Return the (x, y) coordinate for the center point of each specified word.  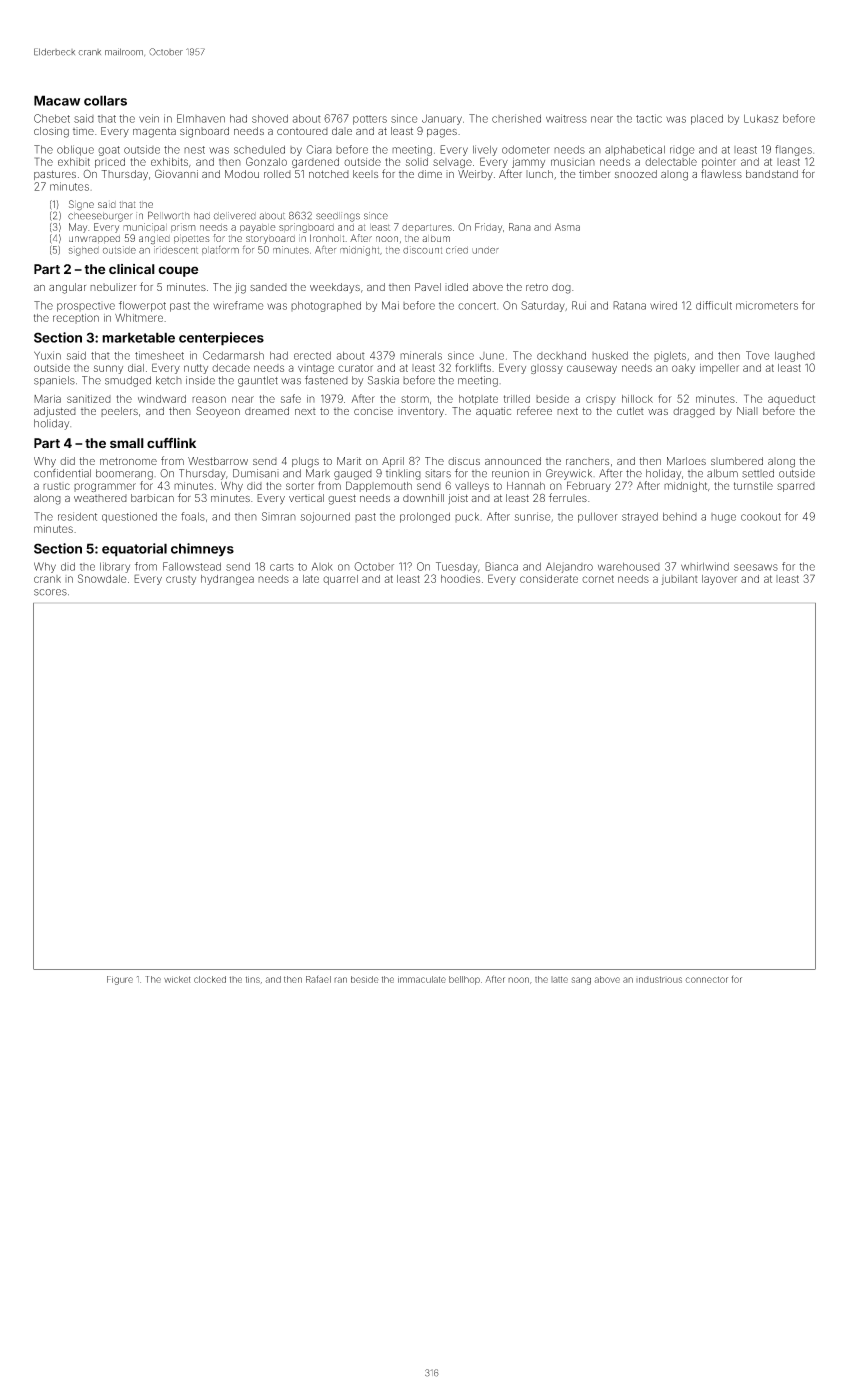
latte (559, 979)
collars (105, 100)
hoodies (460, 579)
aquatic (493, 412)
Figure (120, 980)
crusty (181, 580)
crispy (601, 400)
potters (370, 120)
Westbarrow (218, 461)
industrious (659, 979)
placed (707, 119)
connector (706, 979)
